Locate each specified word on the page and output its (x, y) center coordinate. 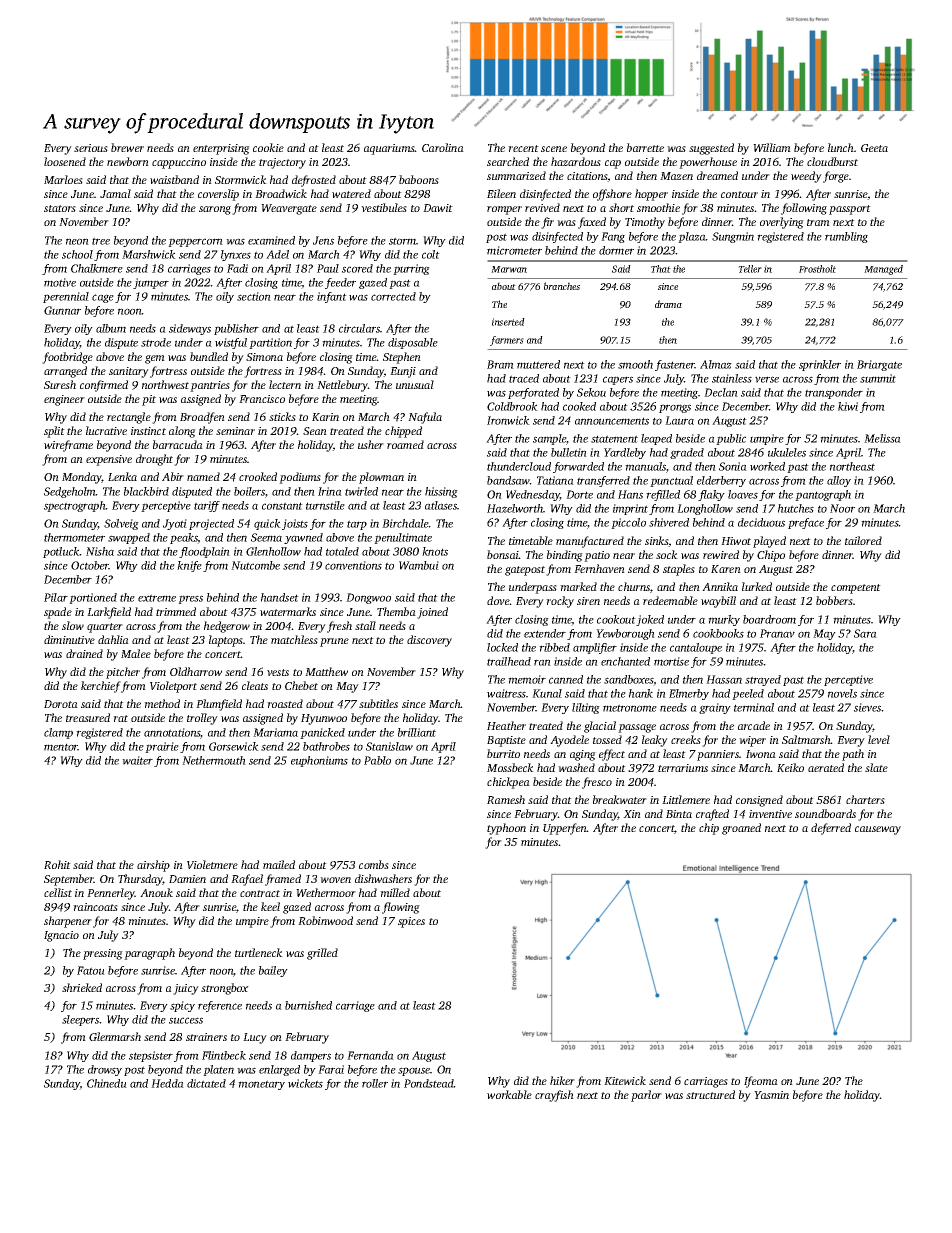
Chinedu (107, 1083)
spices (411, 922)
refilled (663, 495)
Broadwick (281, 193)
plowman (381, 478)
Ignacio (61, 936)
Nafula (425, 418)
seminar (235, 431)
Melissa (882, 438)
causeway (878, 830)
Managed (883, 270)
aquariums (389, 149)
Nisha (100, 551)
